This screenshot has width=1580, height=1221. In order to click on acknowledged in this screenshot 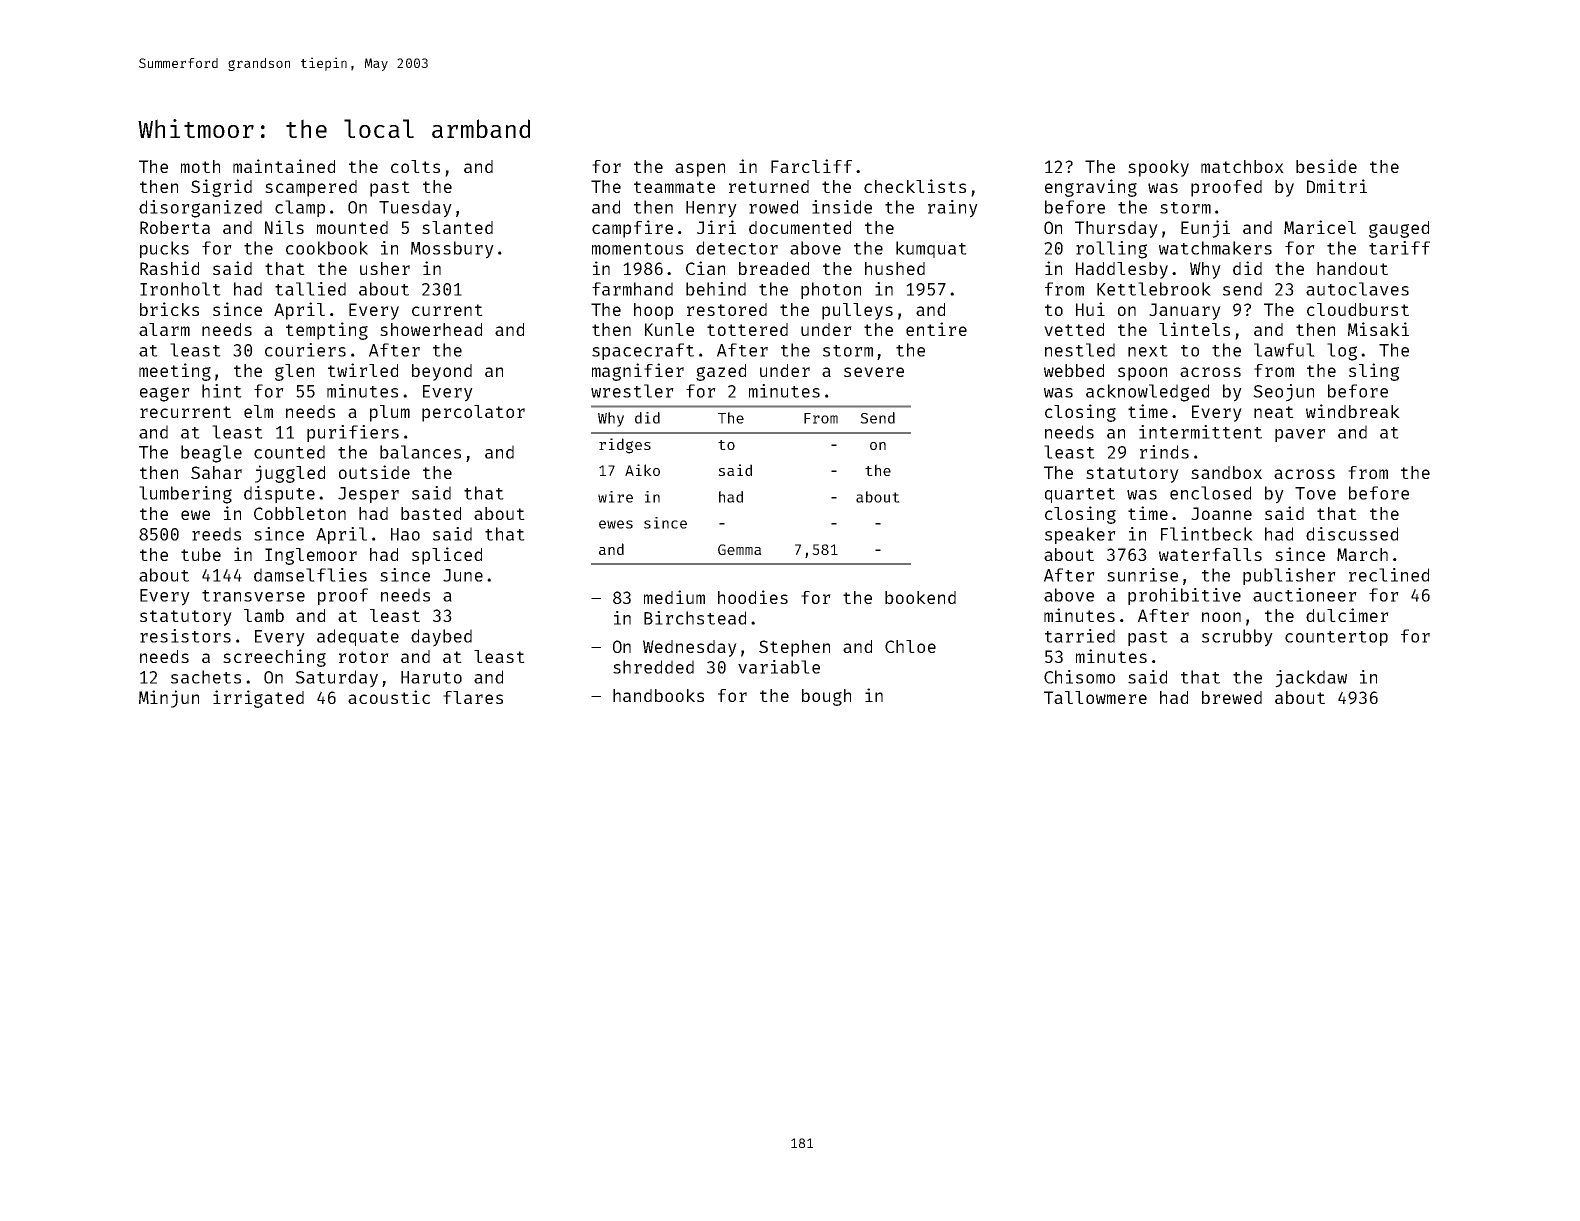, I will do `click(1147, 393)`.
